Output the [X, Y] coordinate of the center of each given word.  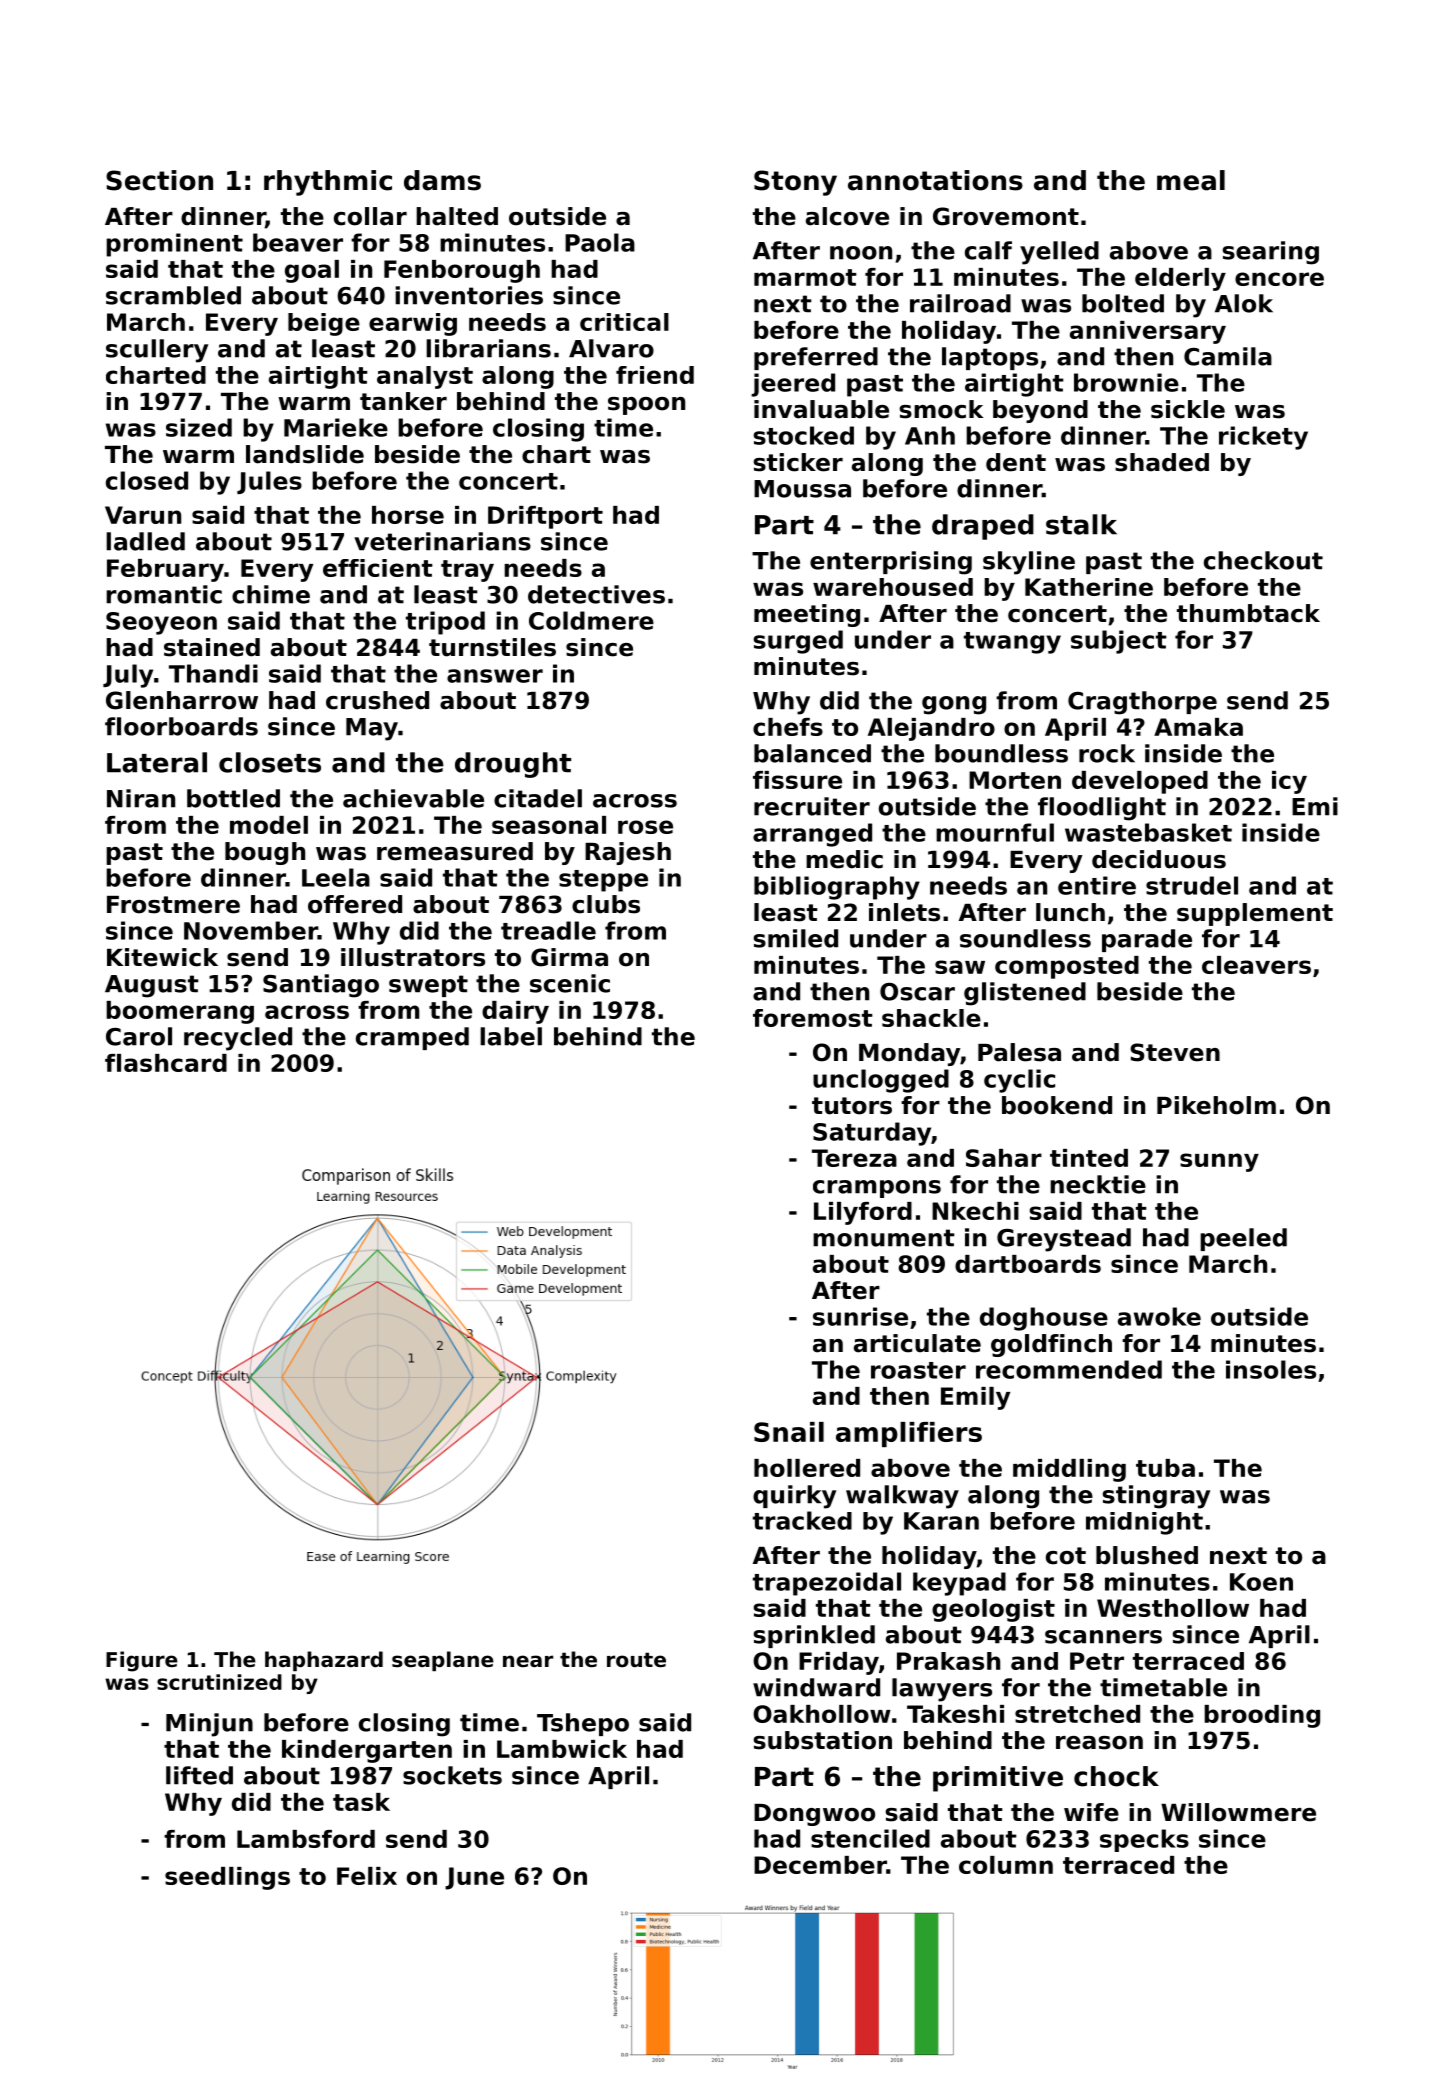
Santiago [321, 986]
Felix [367, 1876]
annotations [935, 180]
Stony [795, 183]
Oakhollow [822, 1714]
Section [159, 180]
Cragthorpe [1142, 703]
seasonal [549, 825]
